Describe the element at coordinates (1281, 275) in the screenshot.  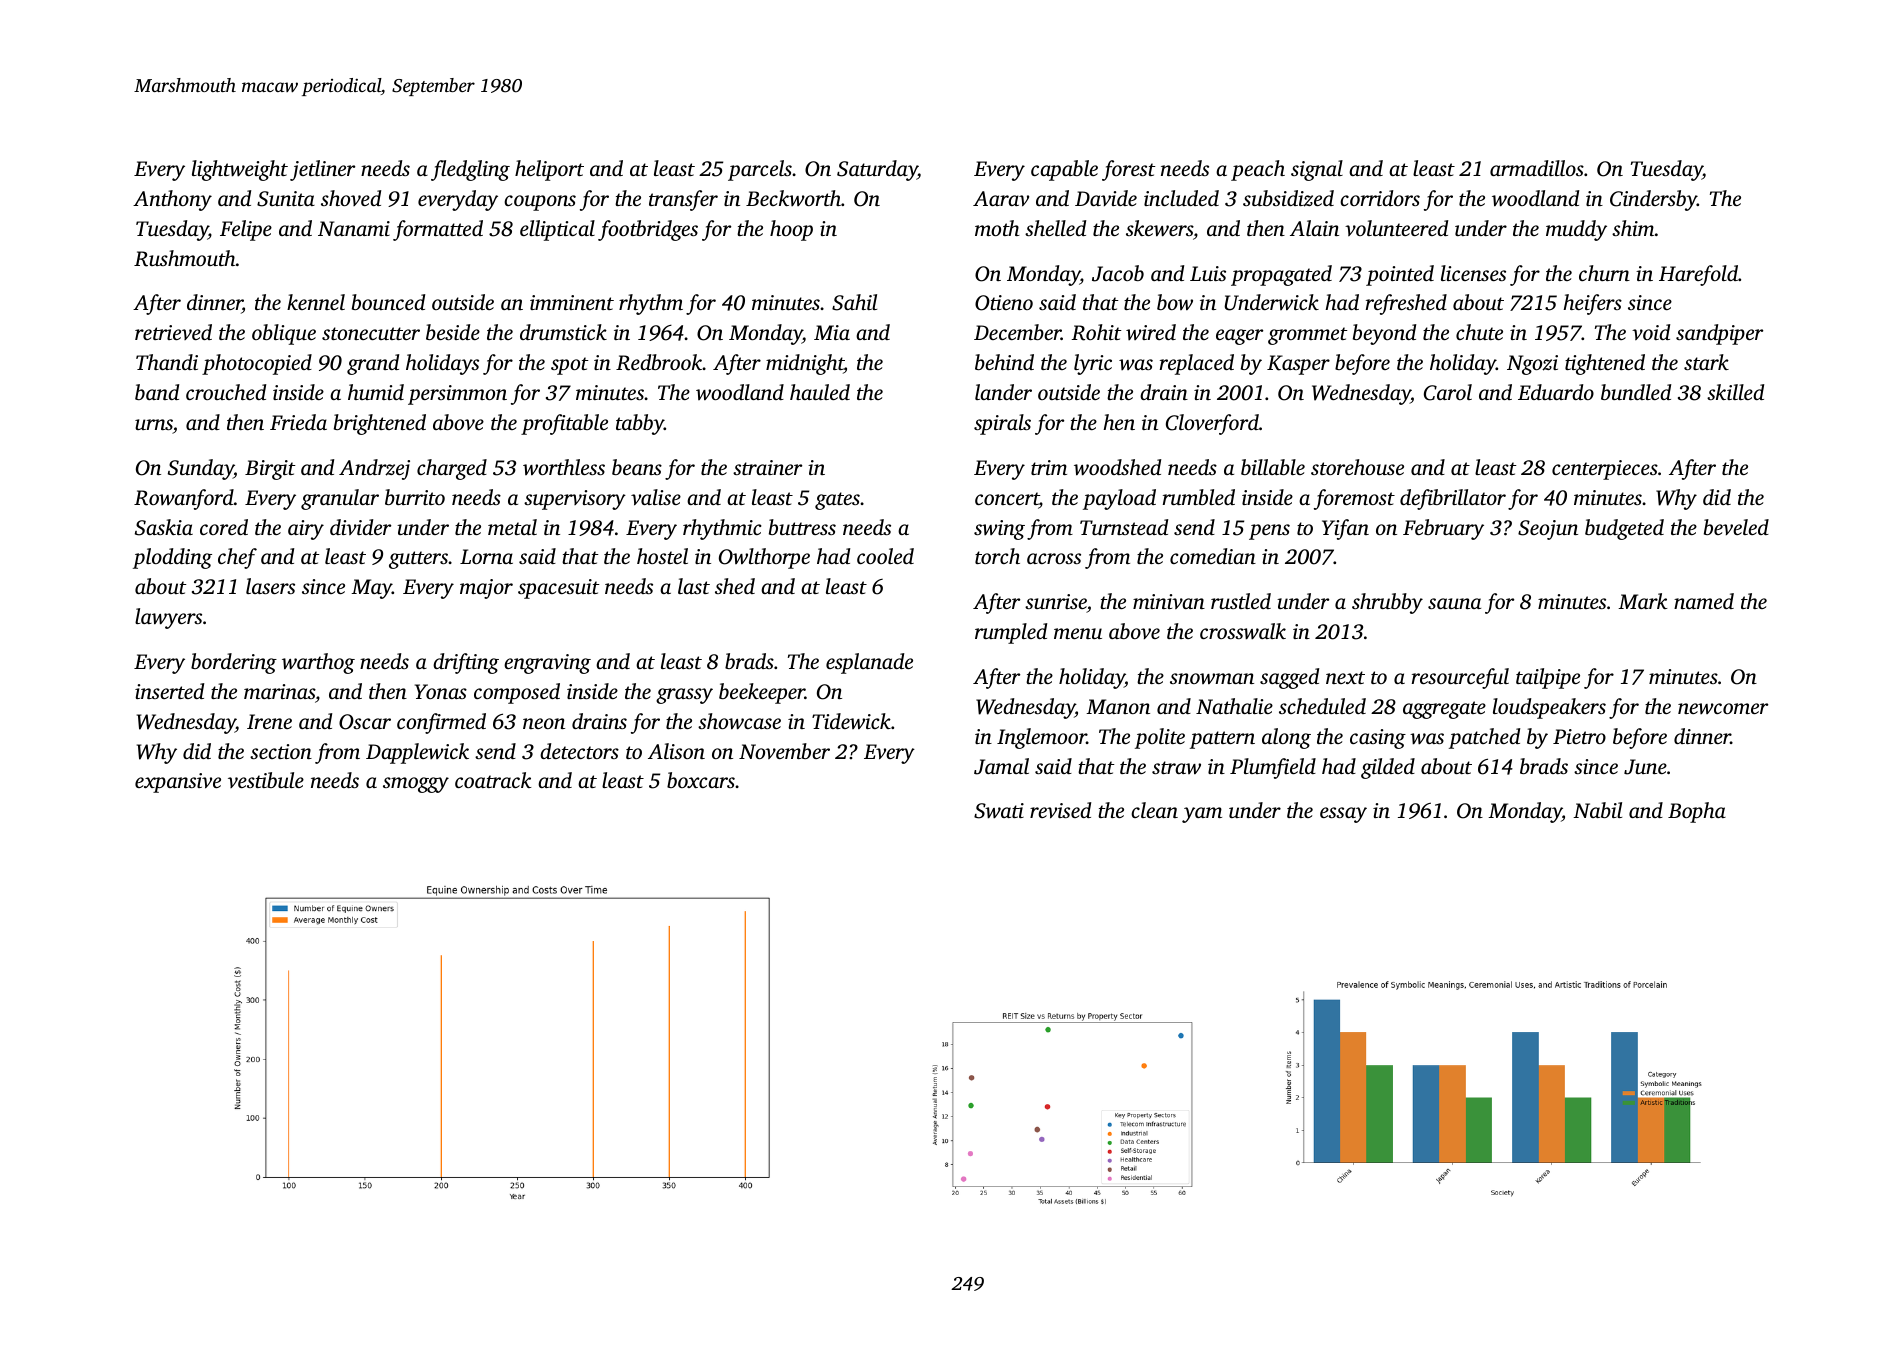
I see `propagated` at that location.
